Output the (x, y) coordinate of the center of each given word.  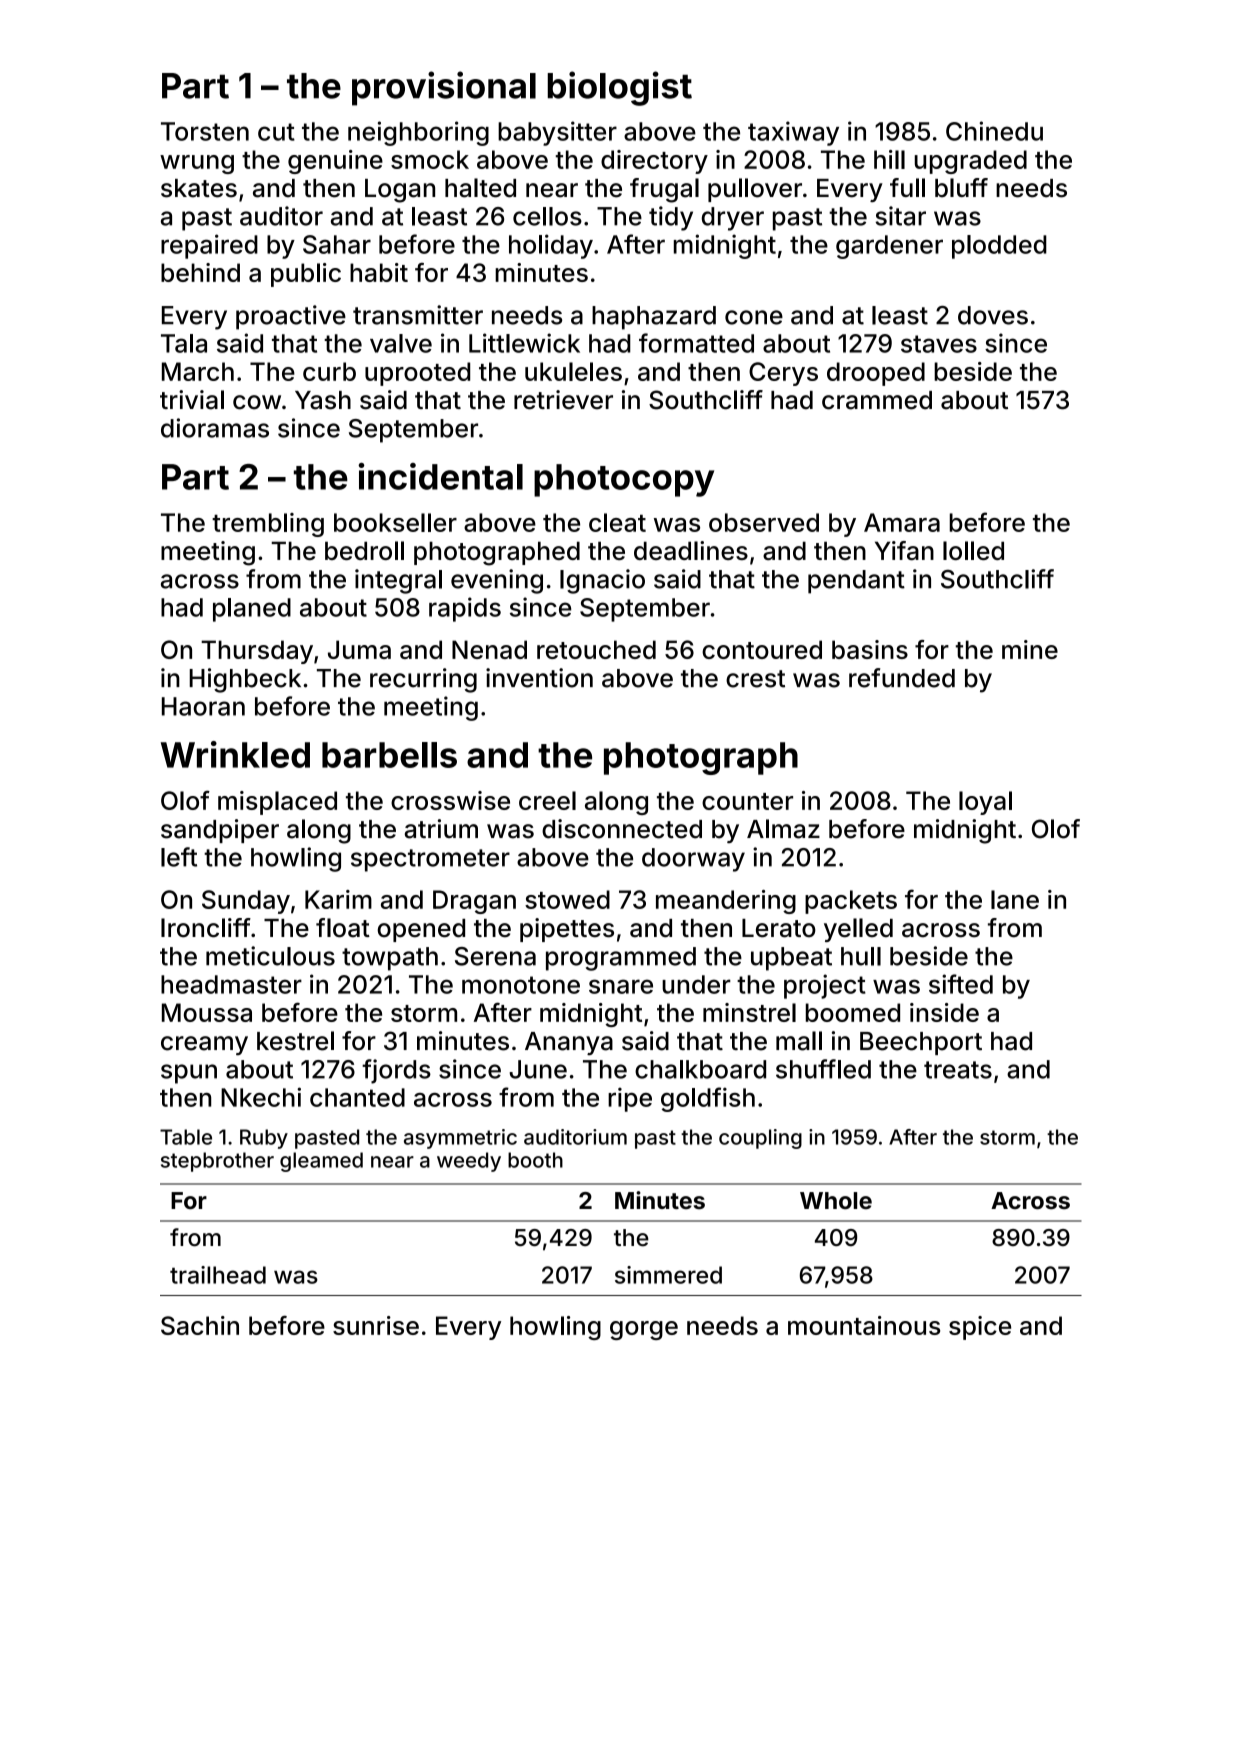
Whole (836, 1200)
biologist (620, 88)
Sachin (200, 1325)
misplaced (277, 803)
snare (621, 986)
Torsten (205, 131)
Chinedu (994, 131)
